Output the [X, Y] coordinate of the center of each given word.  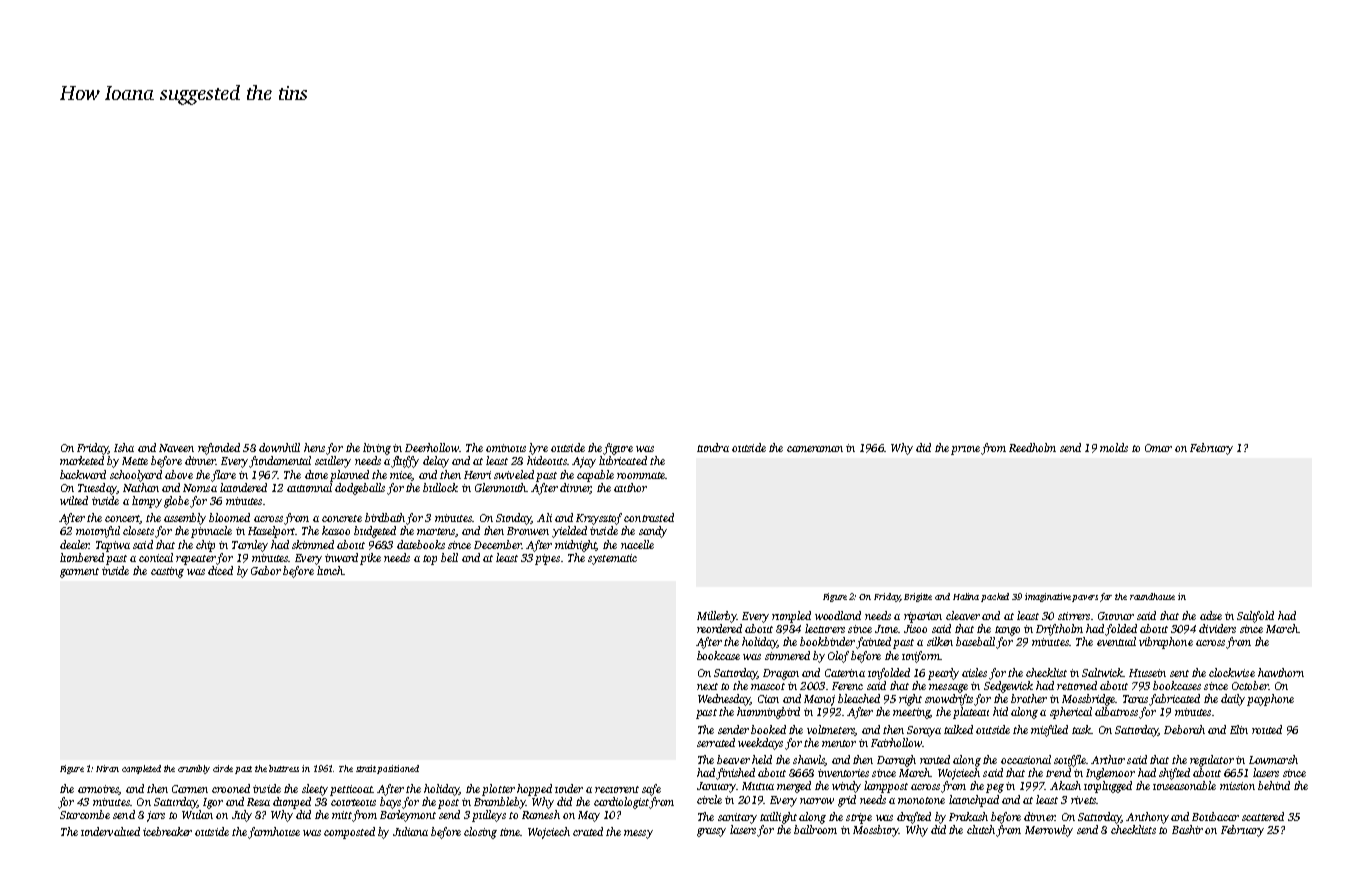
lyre [538, 449]
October [1250, 685]
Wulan [197, 814]
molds [1114, 447]
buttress [284, 768]
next [707, 686]
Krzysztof [599, 519]
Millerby [716, 617]
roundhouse [1152, 596]
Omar [1158, 448]
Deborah [1184, 729]
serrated [716, 742]
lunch [330, 570]
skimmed [313, 544]
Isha [124, 447]
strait [367, 769]
